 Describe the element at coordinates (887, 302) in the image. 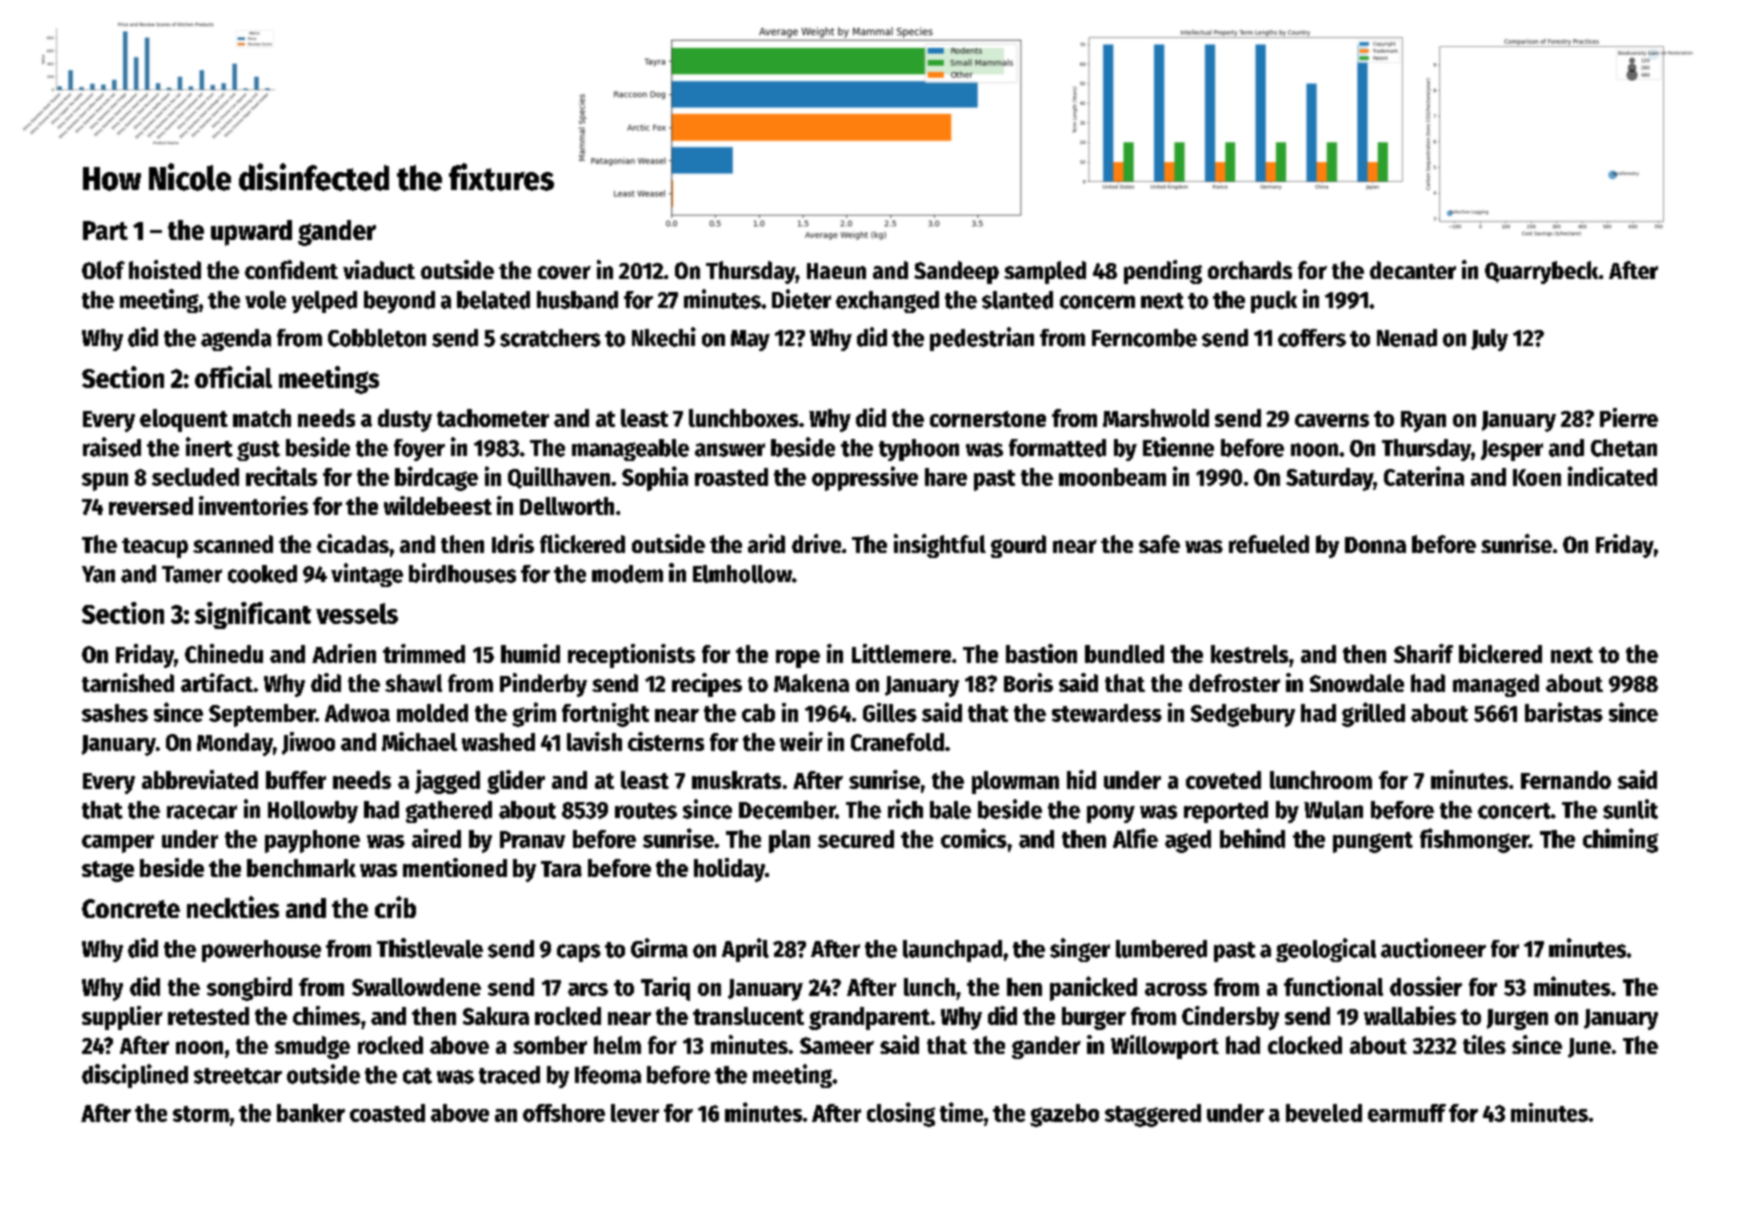

I see `exchanged` at that location.
